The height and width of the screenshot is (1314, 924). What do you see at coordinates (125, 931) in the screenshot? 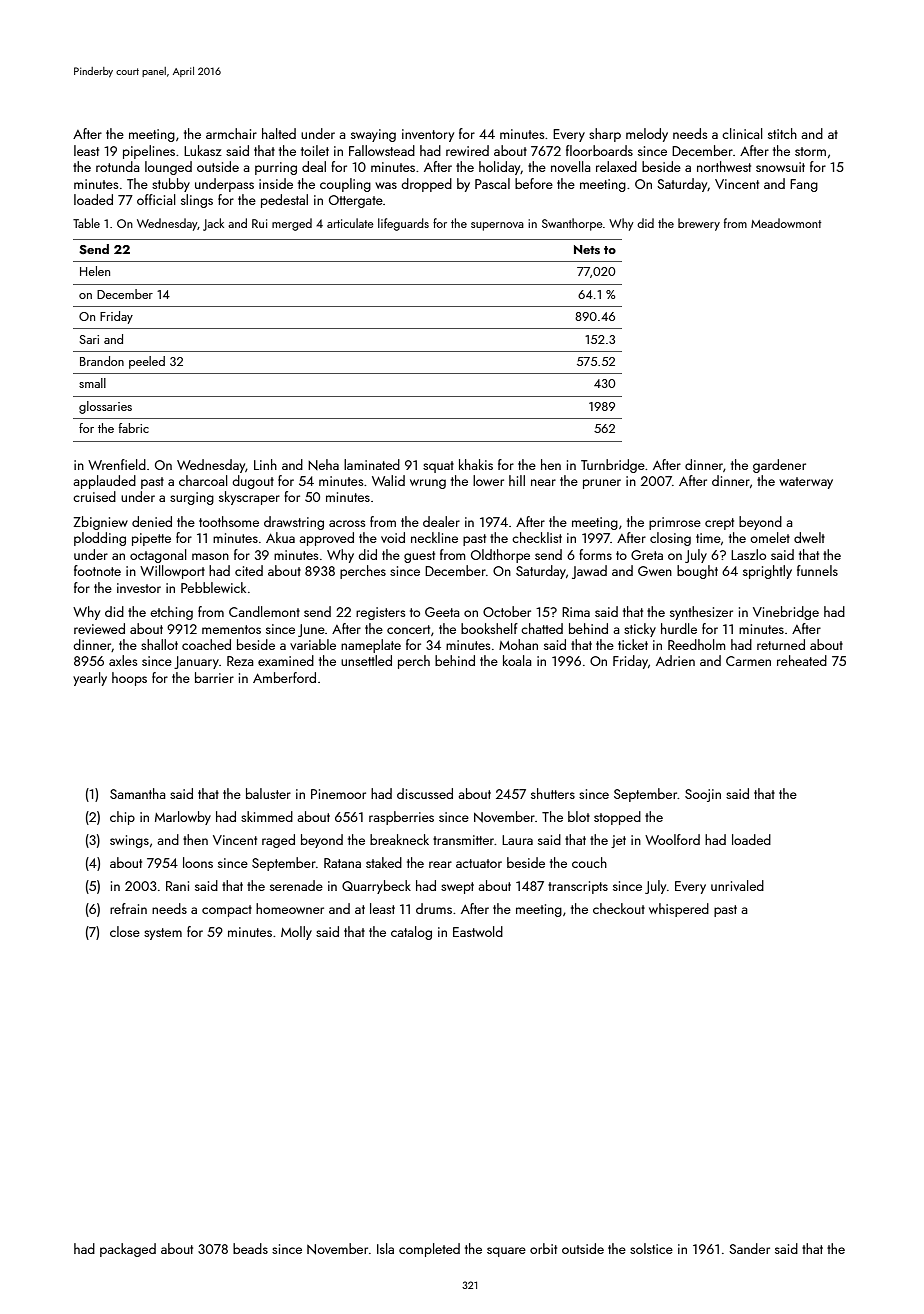
I see `close` at bounding box center [125, 931].
